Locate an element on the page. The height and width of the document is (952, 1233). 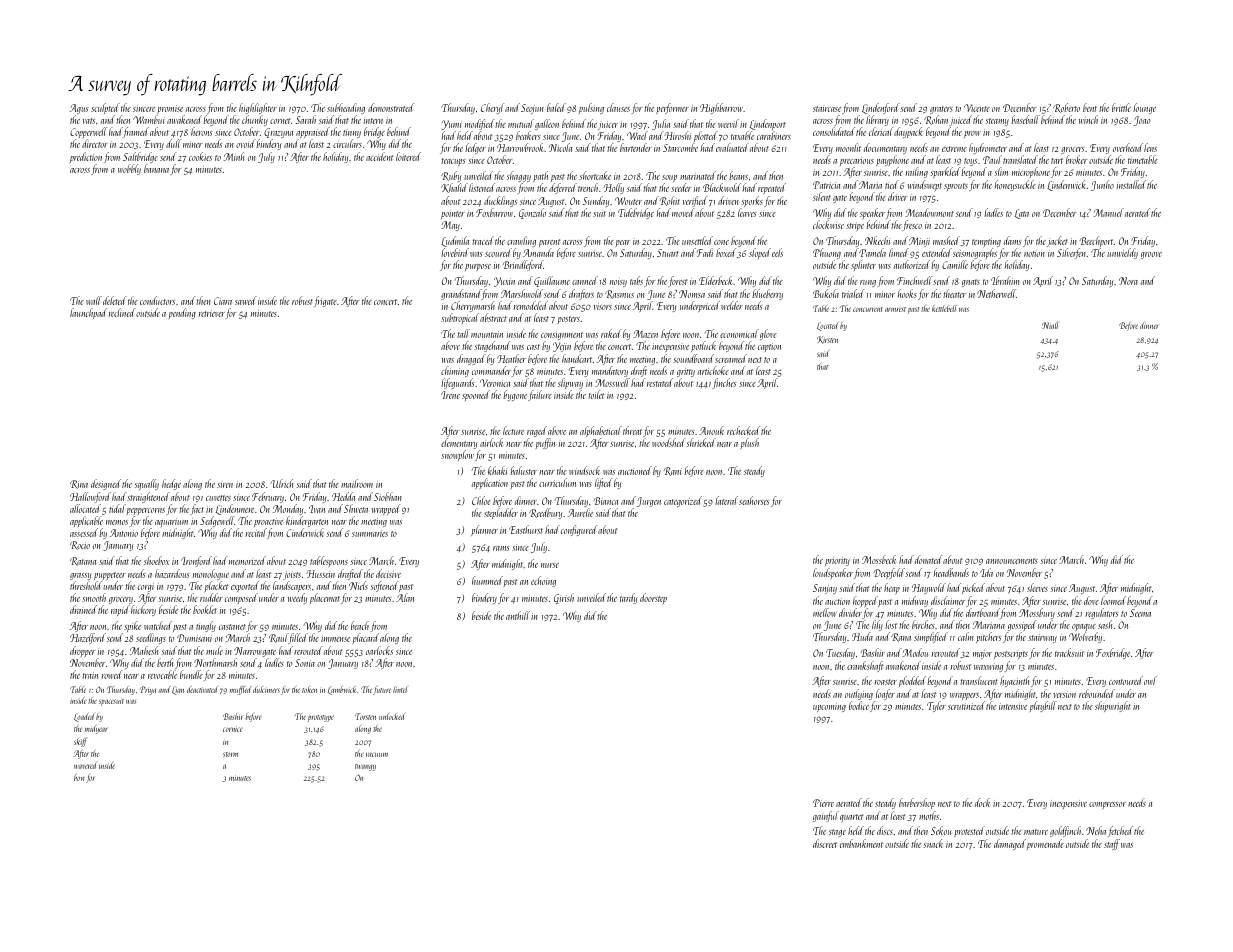
midyear is located at coordinates (96, 729).
